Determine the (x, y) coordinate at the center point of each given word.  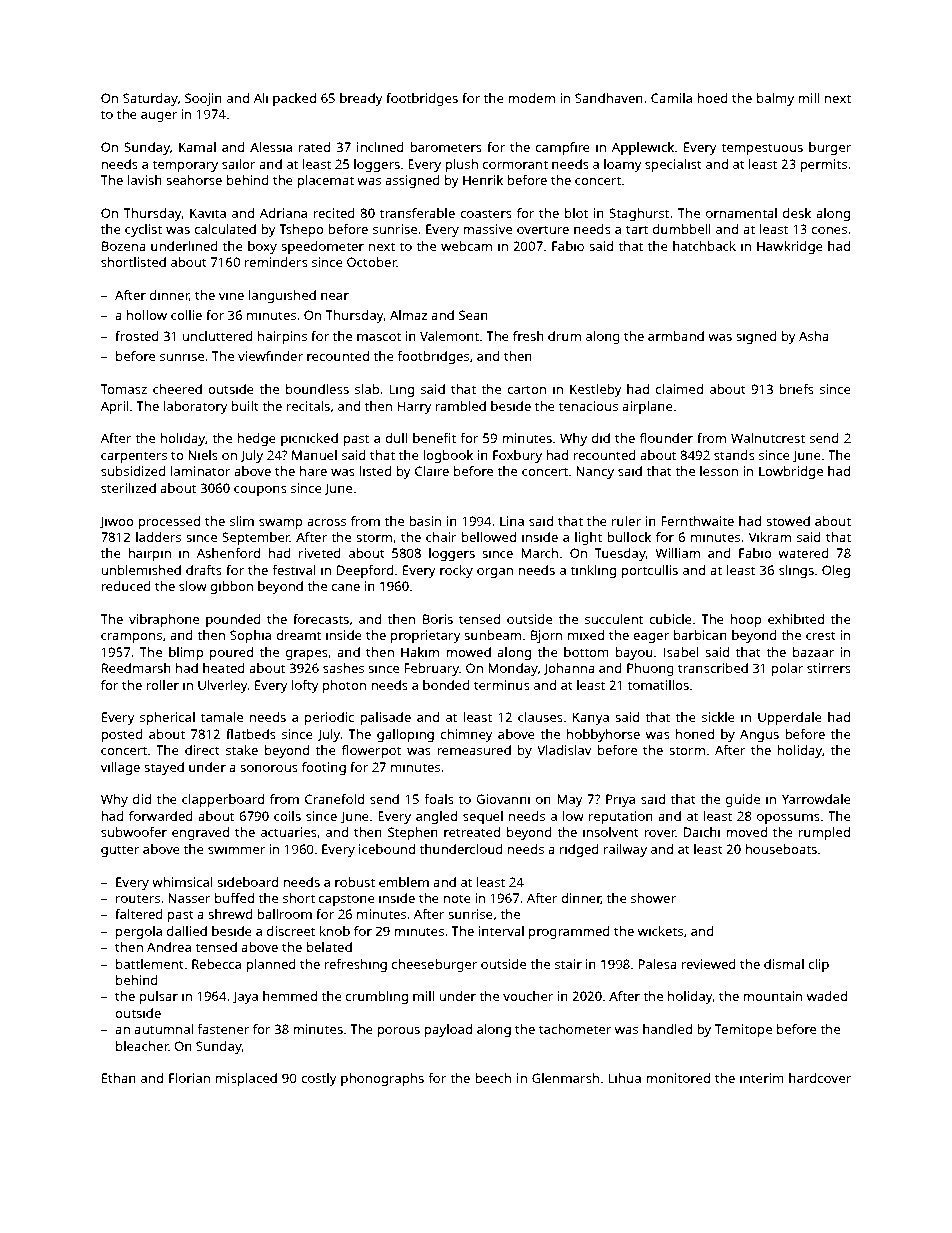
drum (564, 336)
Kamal (197, 147)
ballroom (284, 914)
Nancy (595, 472)
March (539, 553)
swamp (281, 524)
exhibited (796, 619)
